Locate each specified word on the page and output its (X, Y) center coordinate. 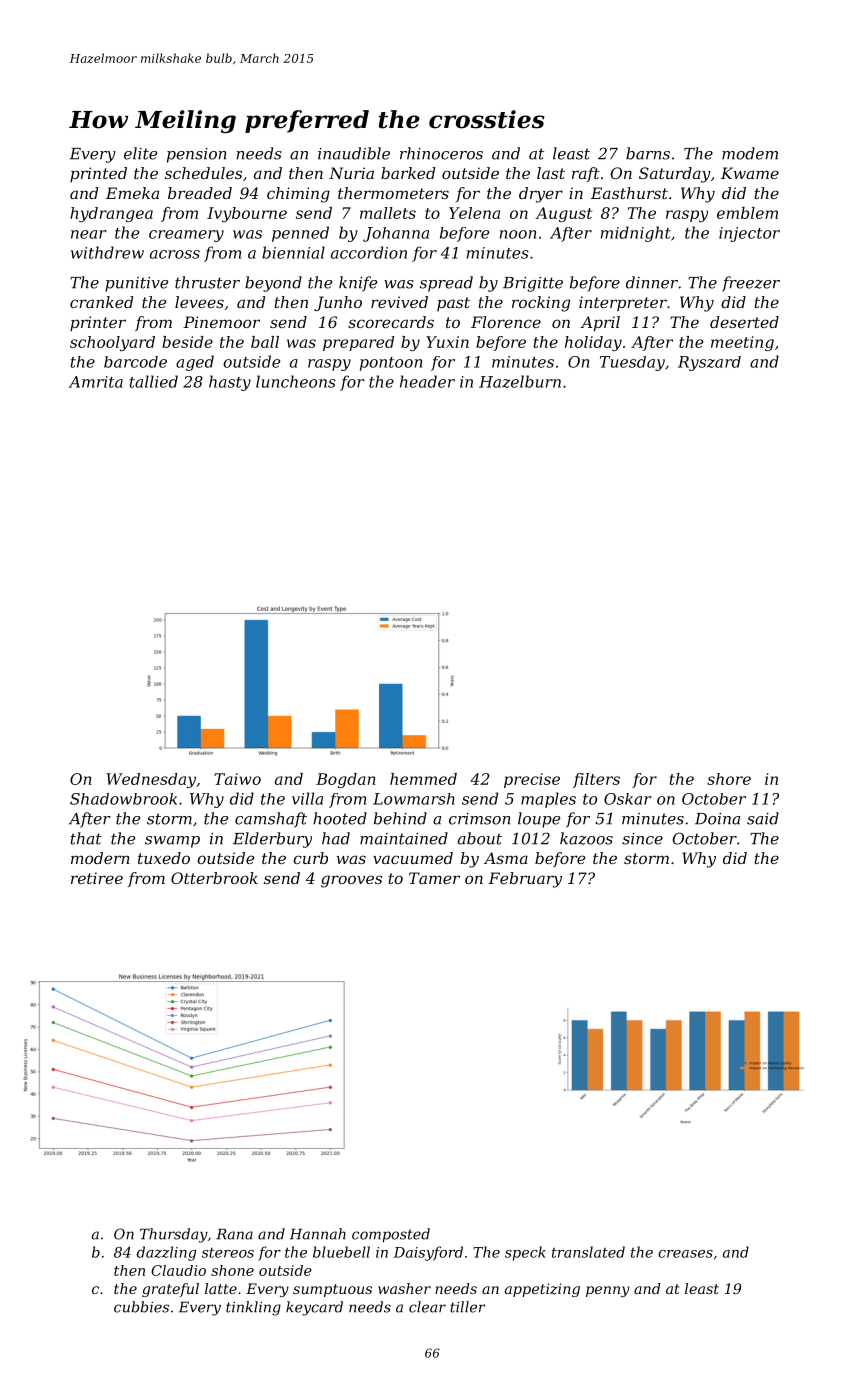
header (427, 381)
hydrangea (111, 214)
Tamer (434, 878)
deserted (744, 322)
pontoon (391, 364)
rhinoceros (441, 153)
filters (596, 780)
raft (586, 174)
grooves (351, 881)
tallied (154, 381)
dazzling (166, 1253)
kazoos (586, 838)
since (642, 839)
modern (100, 858)
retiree (97, 878)
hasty (230, 383)
